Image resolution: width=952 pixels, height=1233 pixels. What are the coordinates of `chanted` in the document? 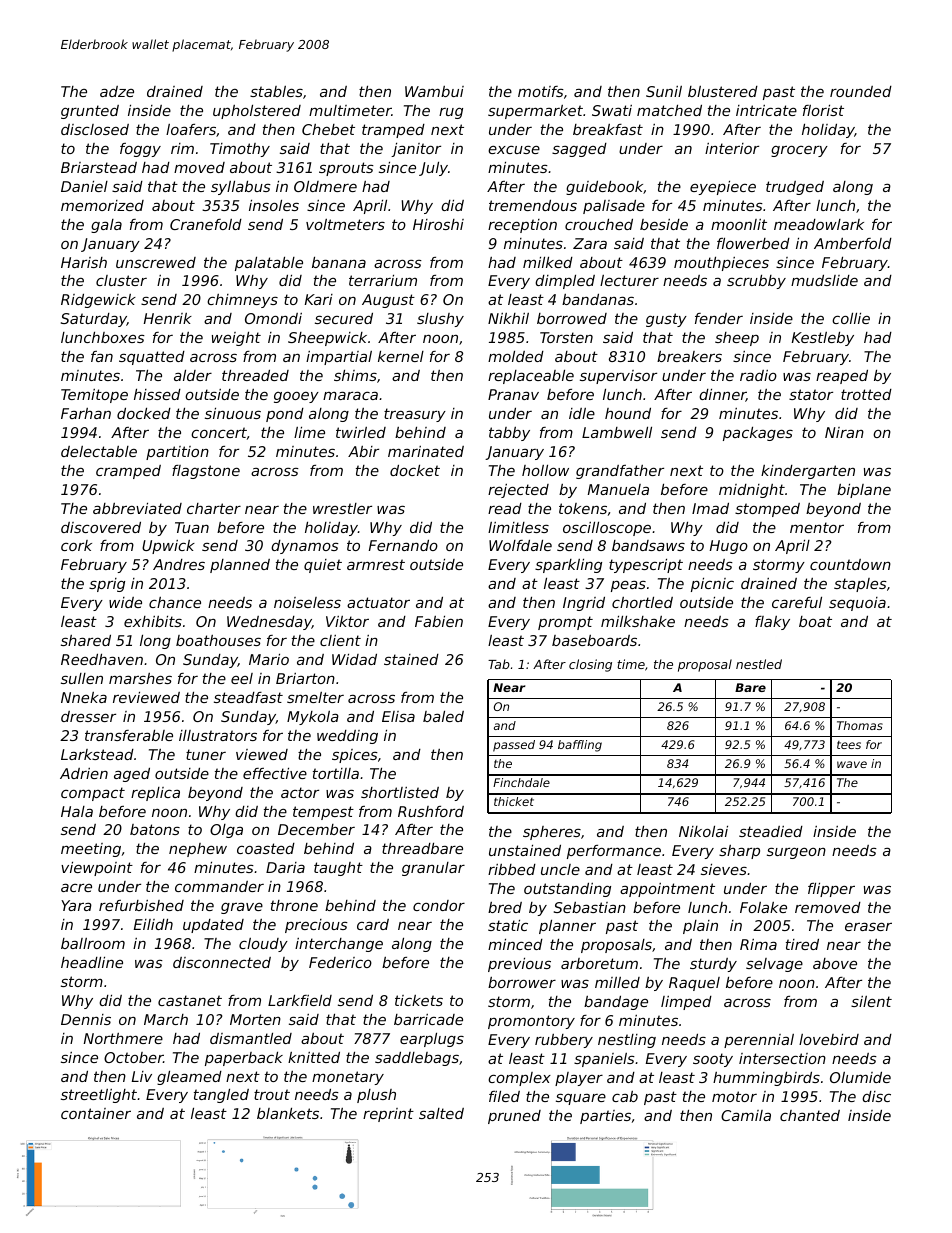 It's located at (810, 1115).
